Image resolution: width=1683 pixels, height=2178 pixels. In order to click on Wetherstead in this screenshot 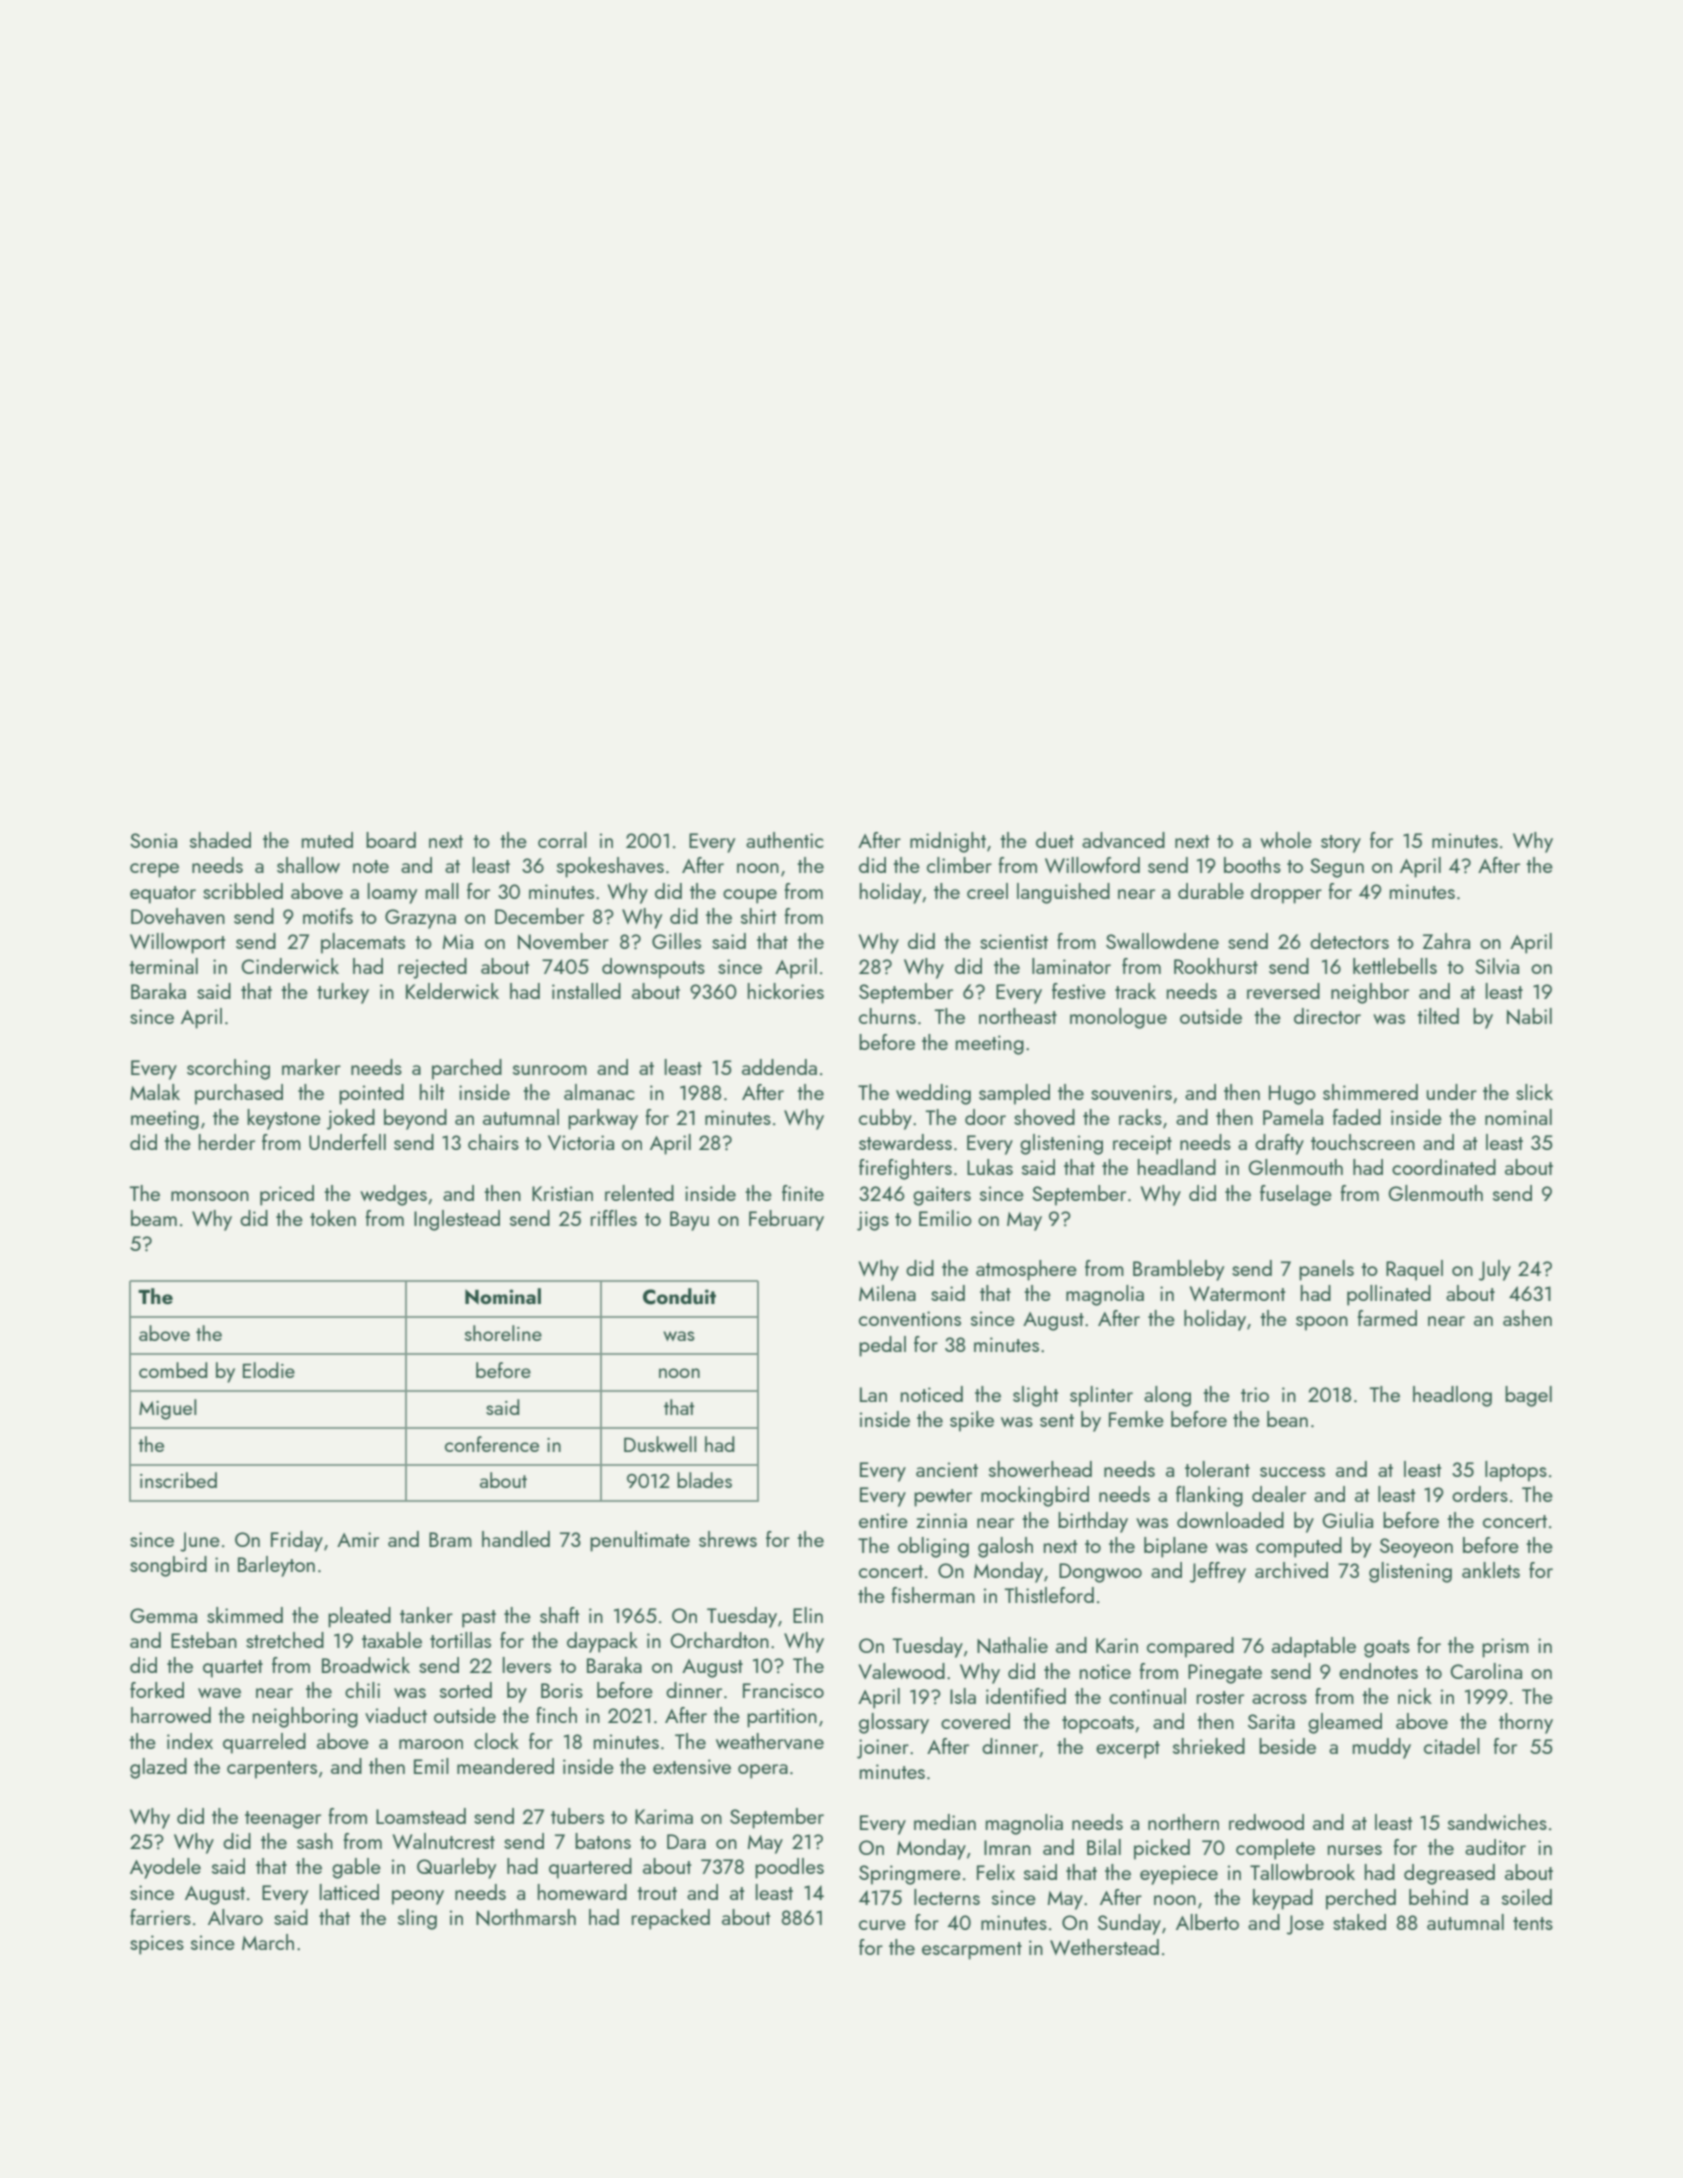, I will do `click(1104, 1947)`.
